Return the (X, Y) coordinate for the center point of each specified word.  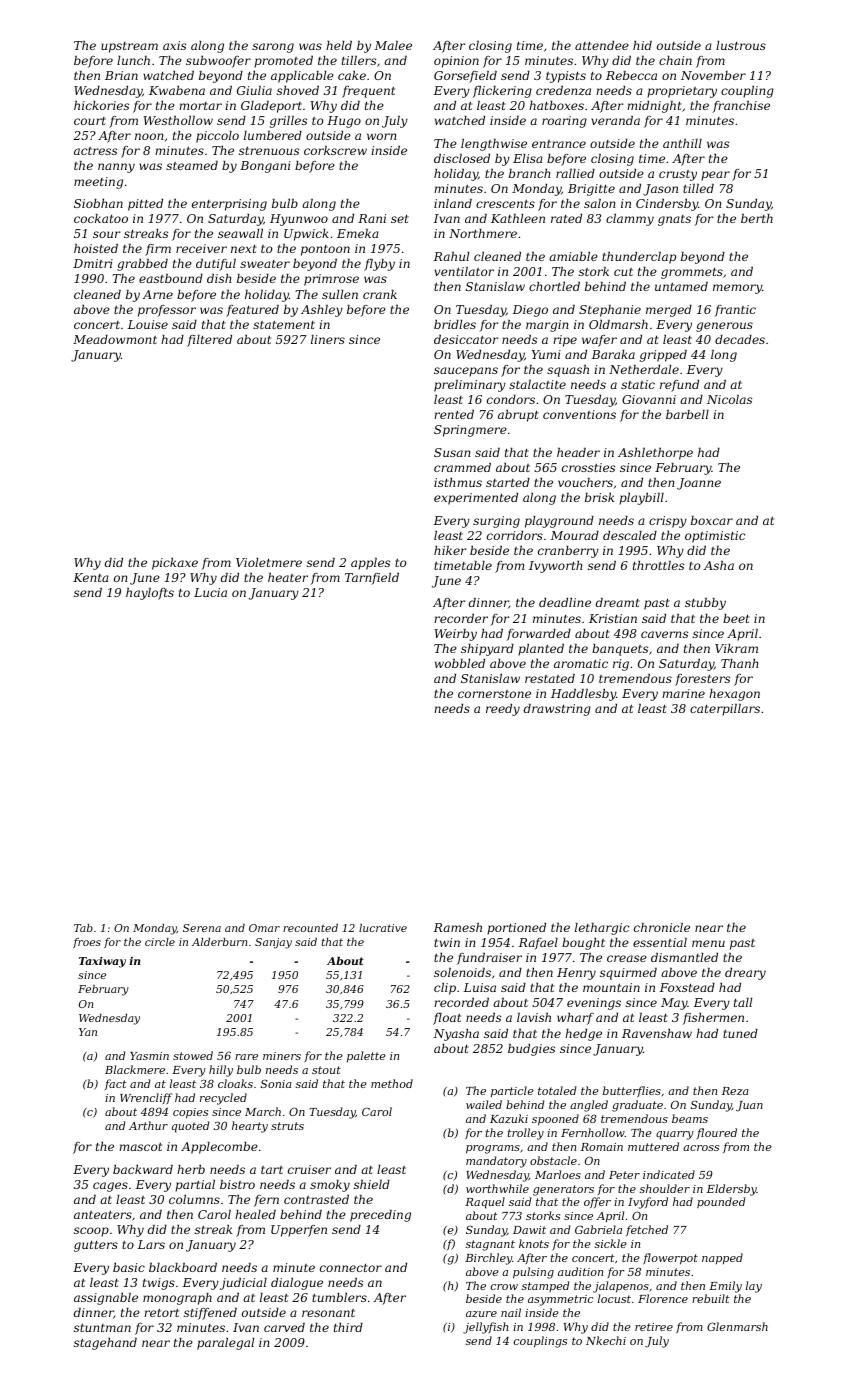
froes (87, 943)
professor (167, 311)
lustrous (741, 45)
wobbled (460, 663)
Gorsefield (465, 77)
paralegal (225, 1344)
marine (683, 693)
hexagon (734, 695)
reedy (503, 710)
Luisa (480, 987)
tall (743, 1002)
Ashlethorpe (655, 454)
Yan (88, 1032)
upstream (129, 47)
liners (328, 339)
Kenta (91, 577)
